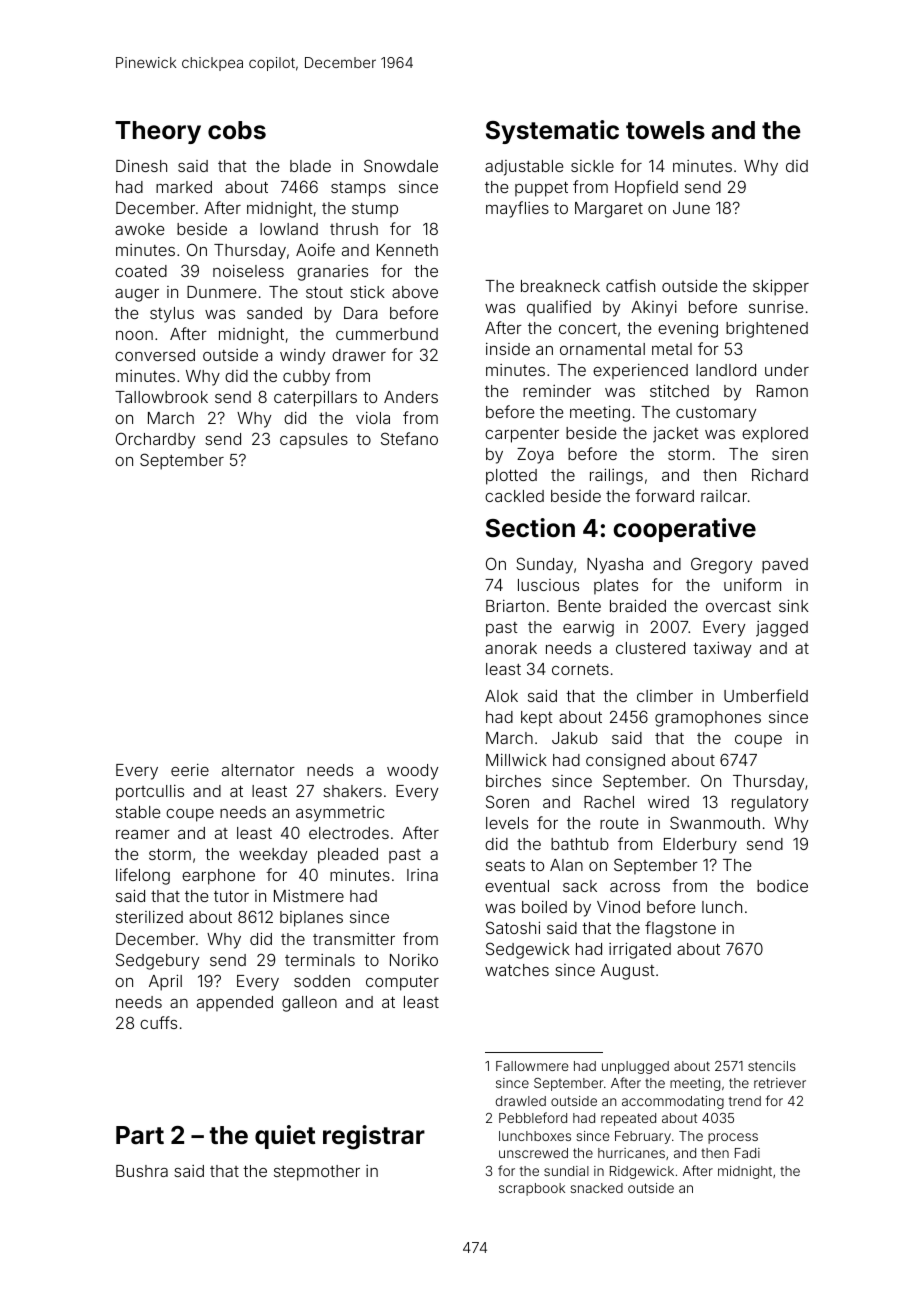 Image resolution: width=924 pixels, height=1314 pixels. I want to click on Bushra, so click(142, 1171).
